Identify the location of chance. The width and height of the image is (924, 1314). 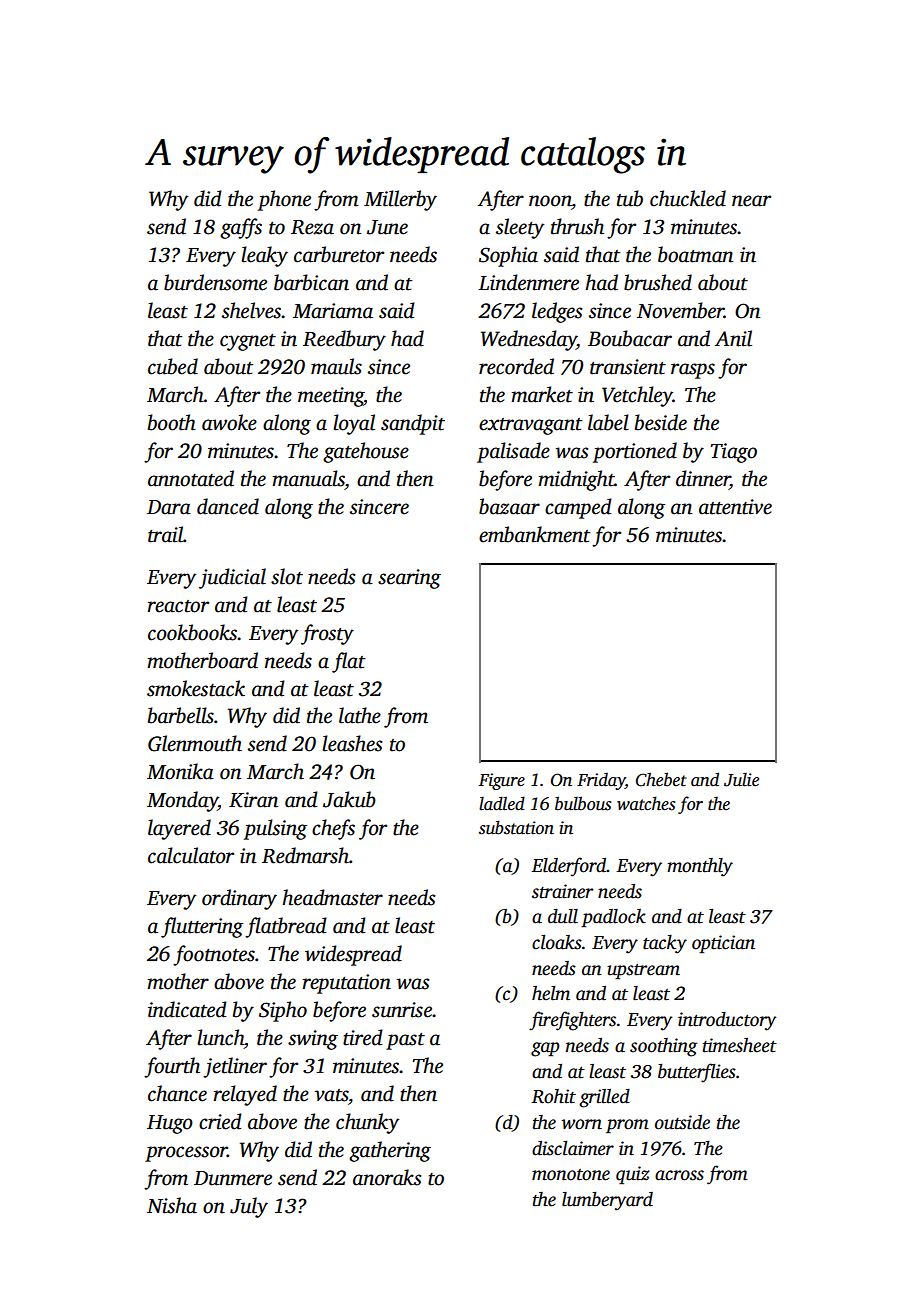
(177, 1093).
